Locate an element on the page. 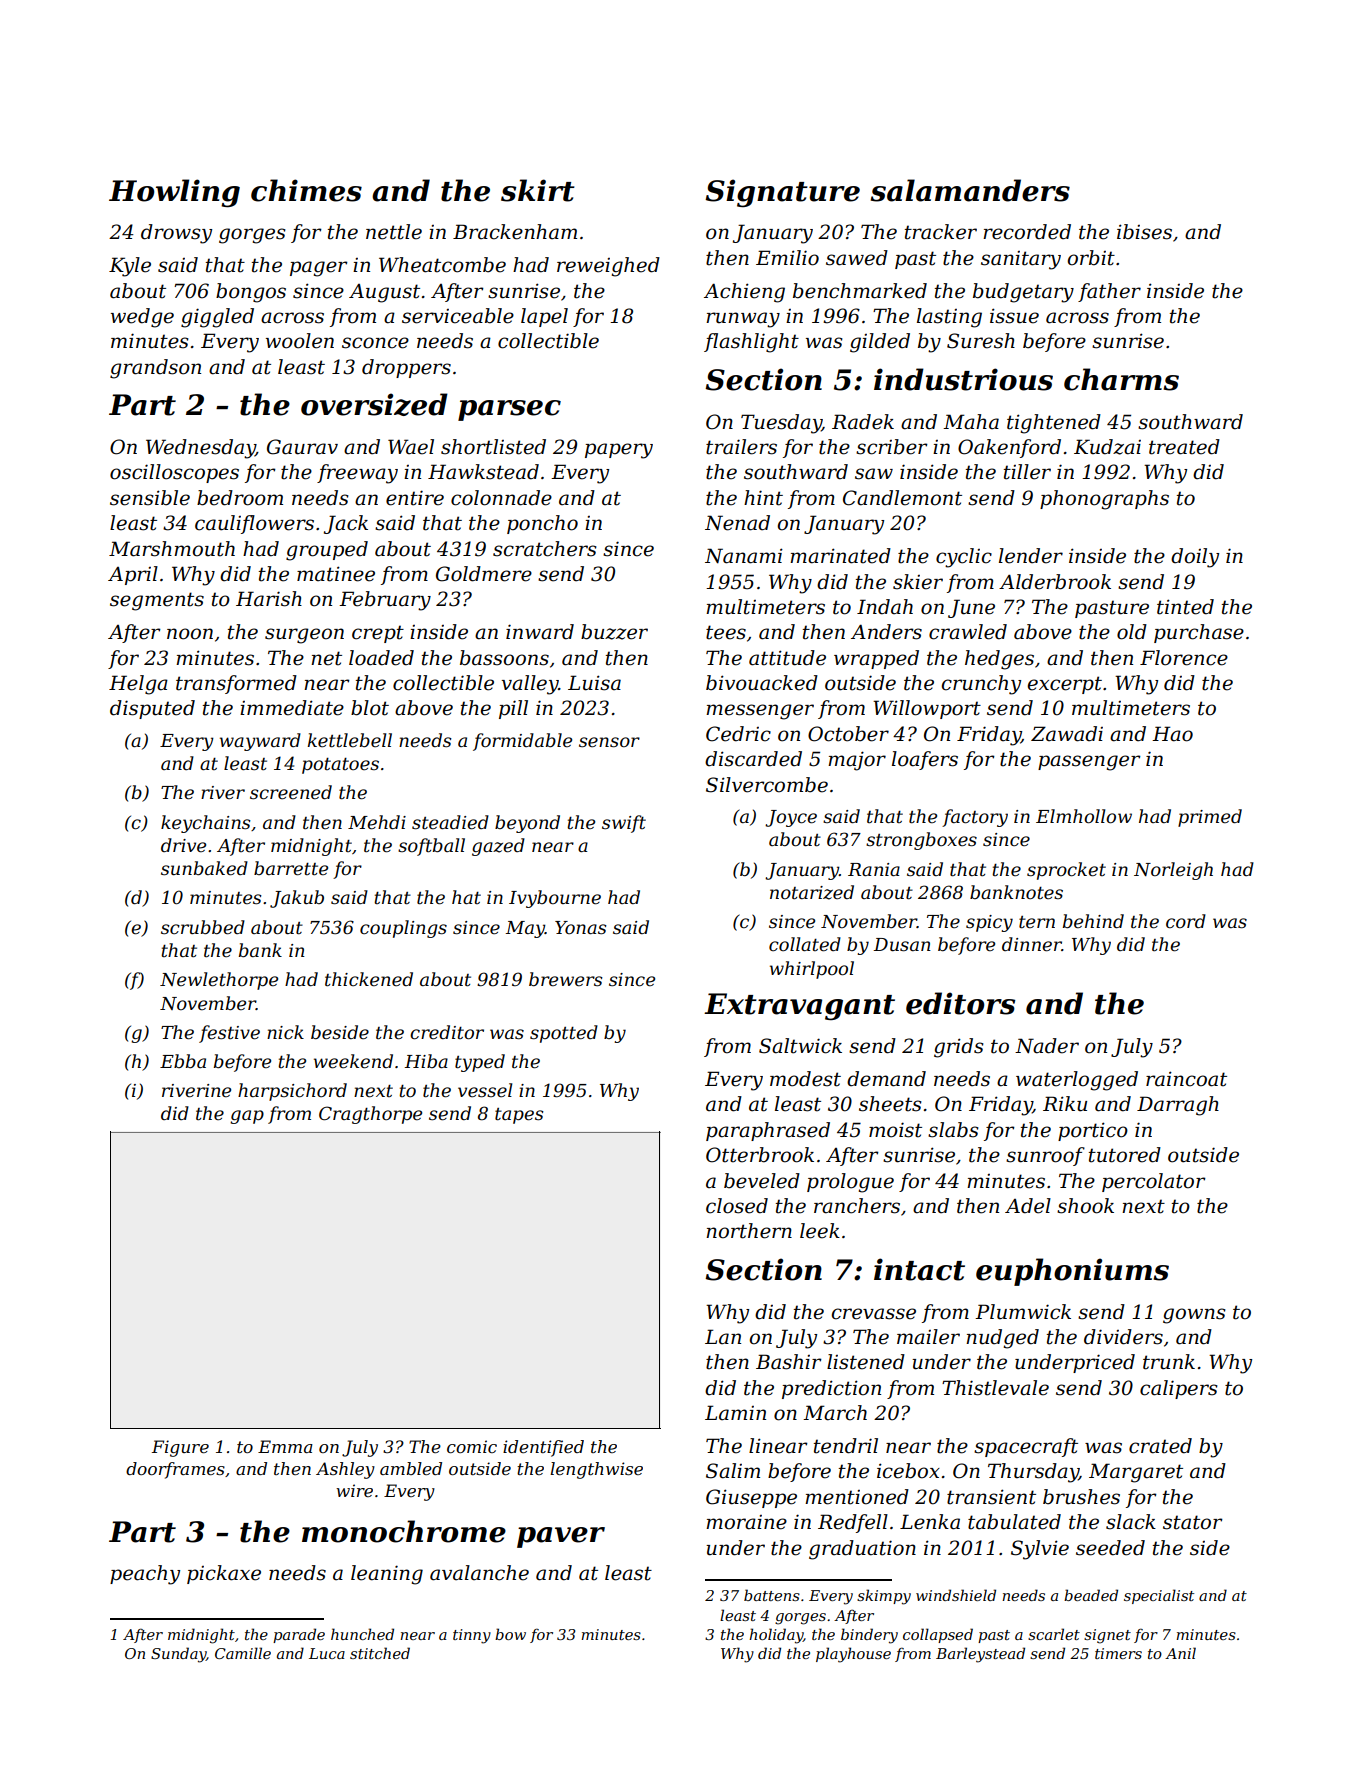  Barleystead is located at coordinates (980, 1655).
